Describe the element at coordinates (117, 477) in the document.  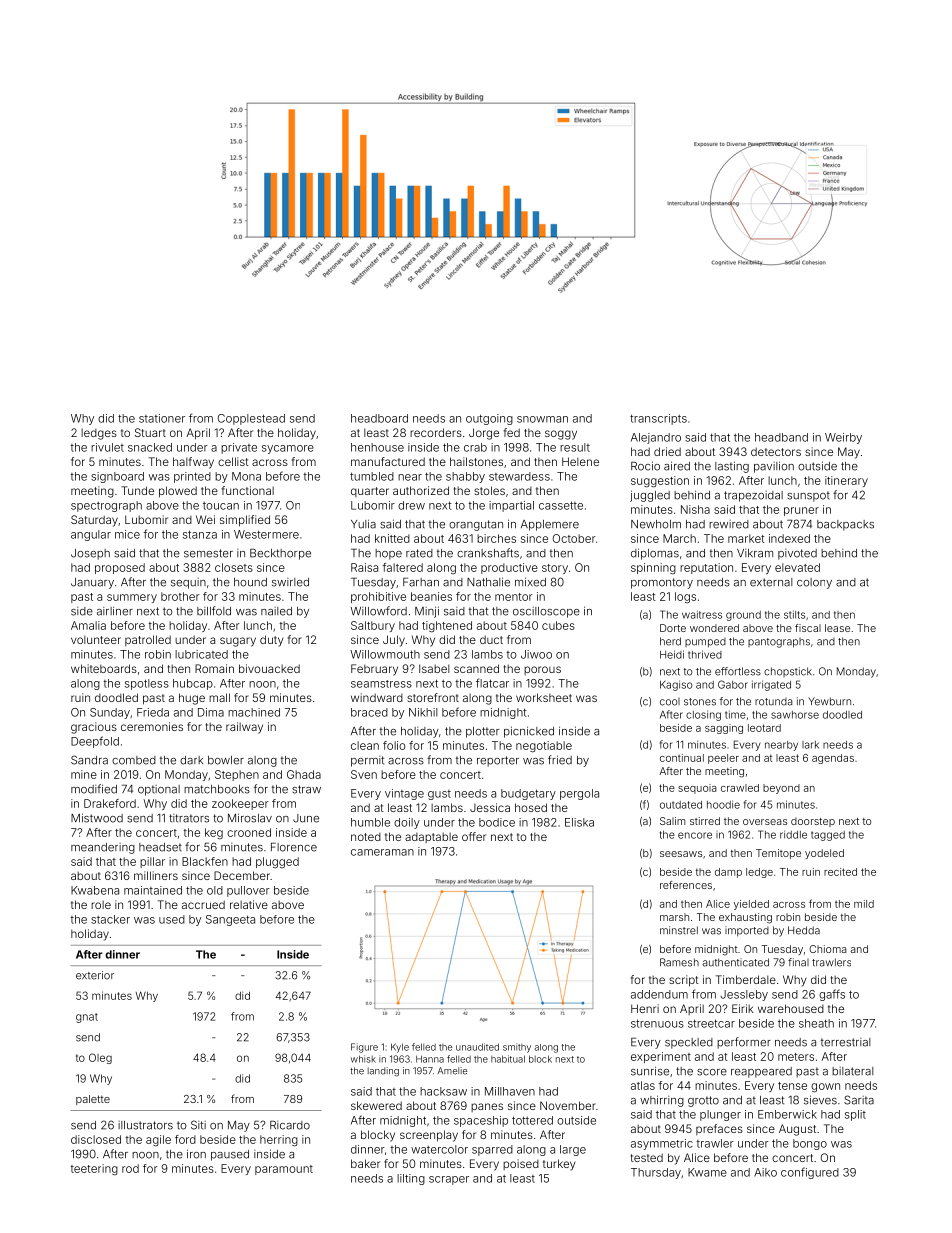
I see `signboard` at that location.
